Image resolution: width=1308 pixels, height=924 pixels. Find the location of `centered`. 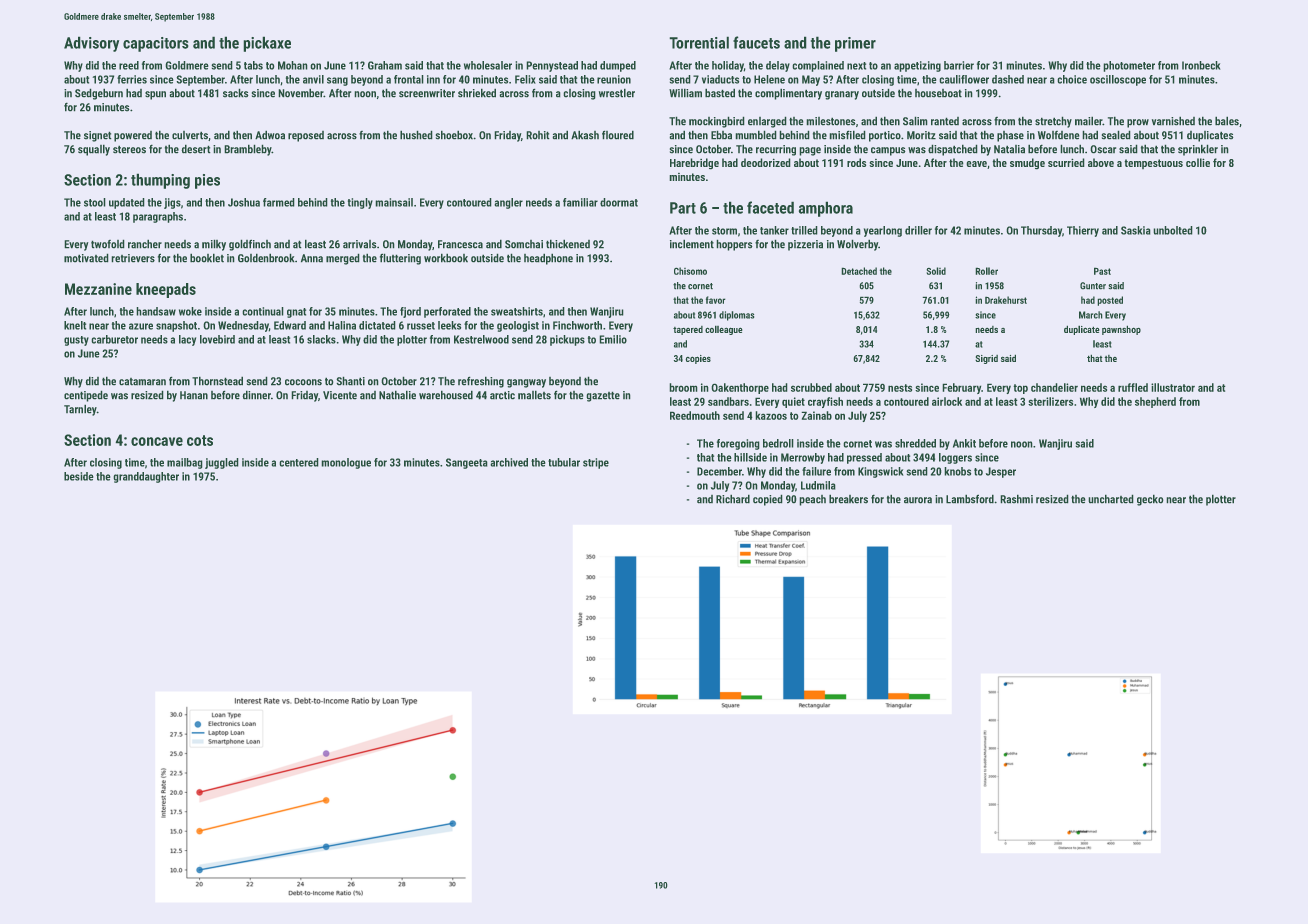

centered is located at coordinates (299, 462).
